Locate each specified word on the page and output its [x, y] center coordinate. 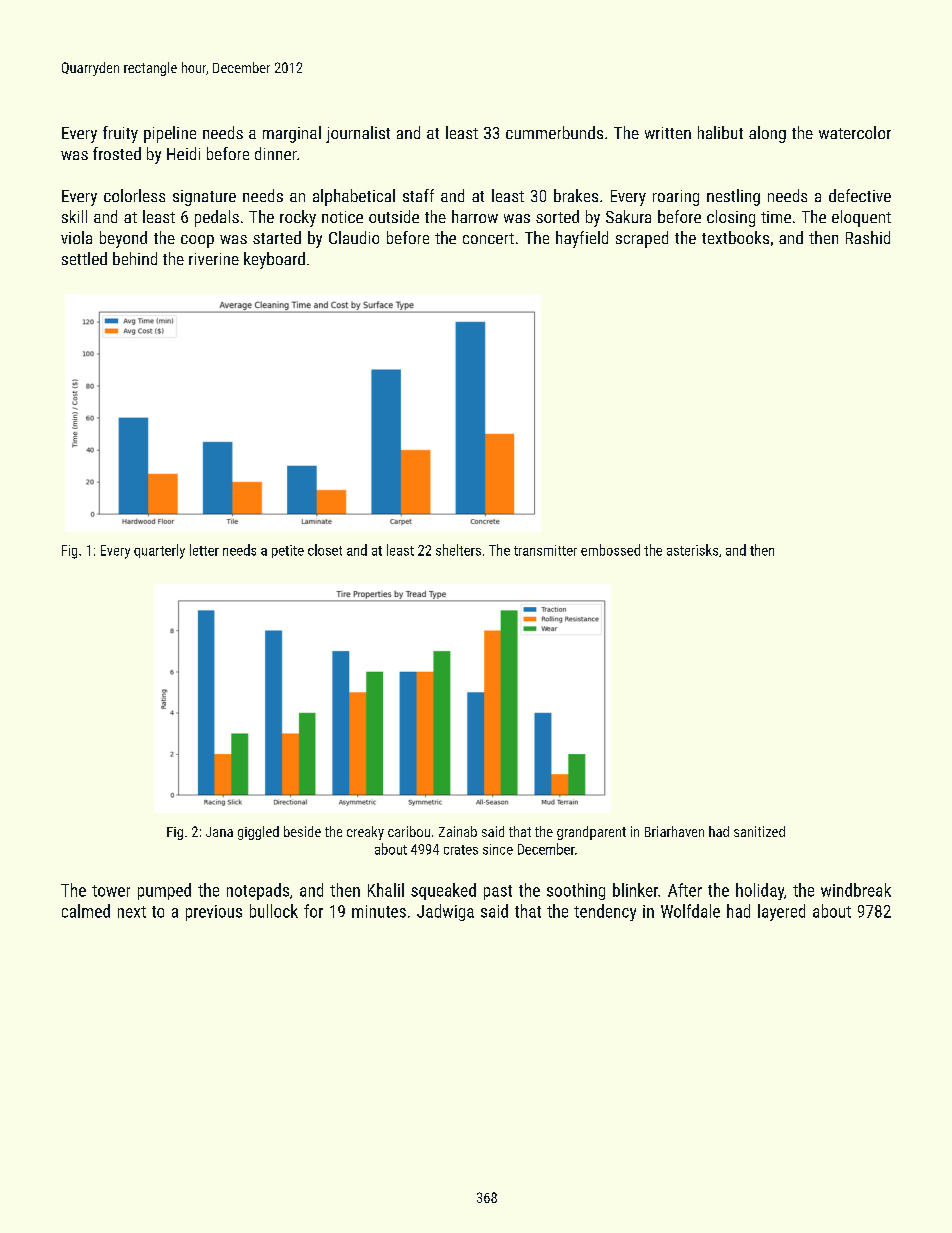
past [498, 892]
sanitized [759, 831]
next [132, 912]
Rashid [868, 237]
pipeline [170, 134]
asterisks [692, 550]
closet [325, 550]
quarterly [159, 551]
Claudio [354, 237]
